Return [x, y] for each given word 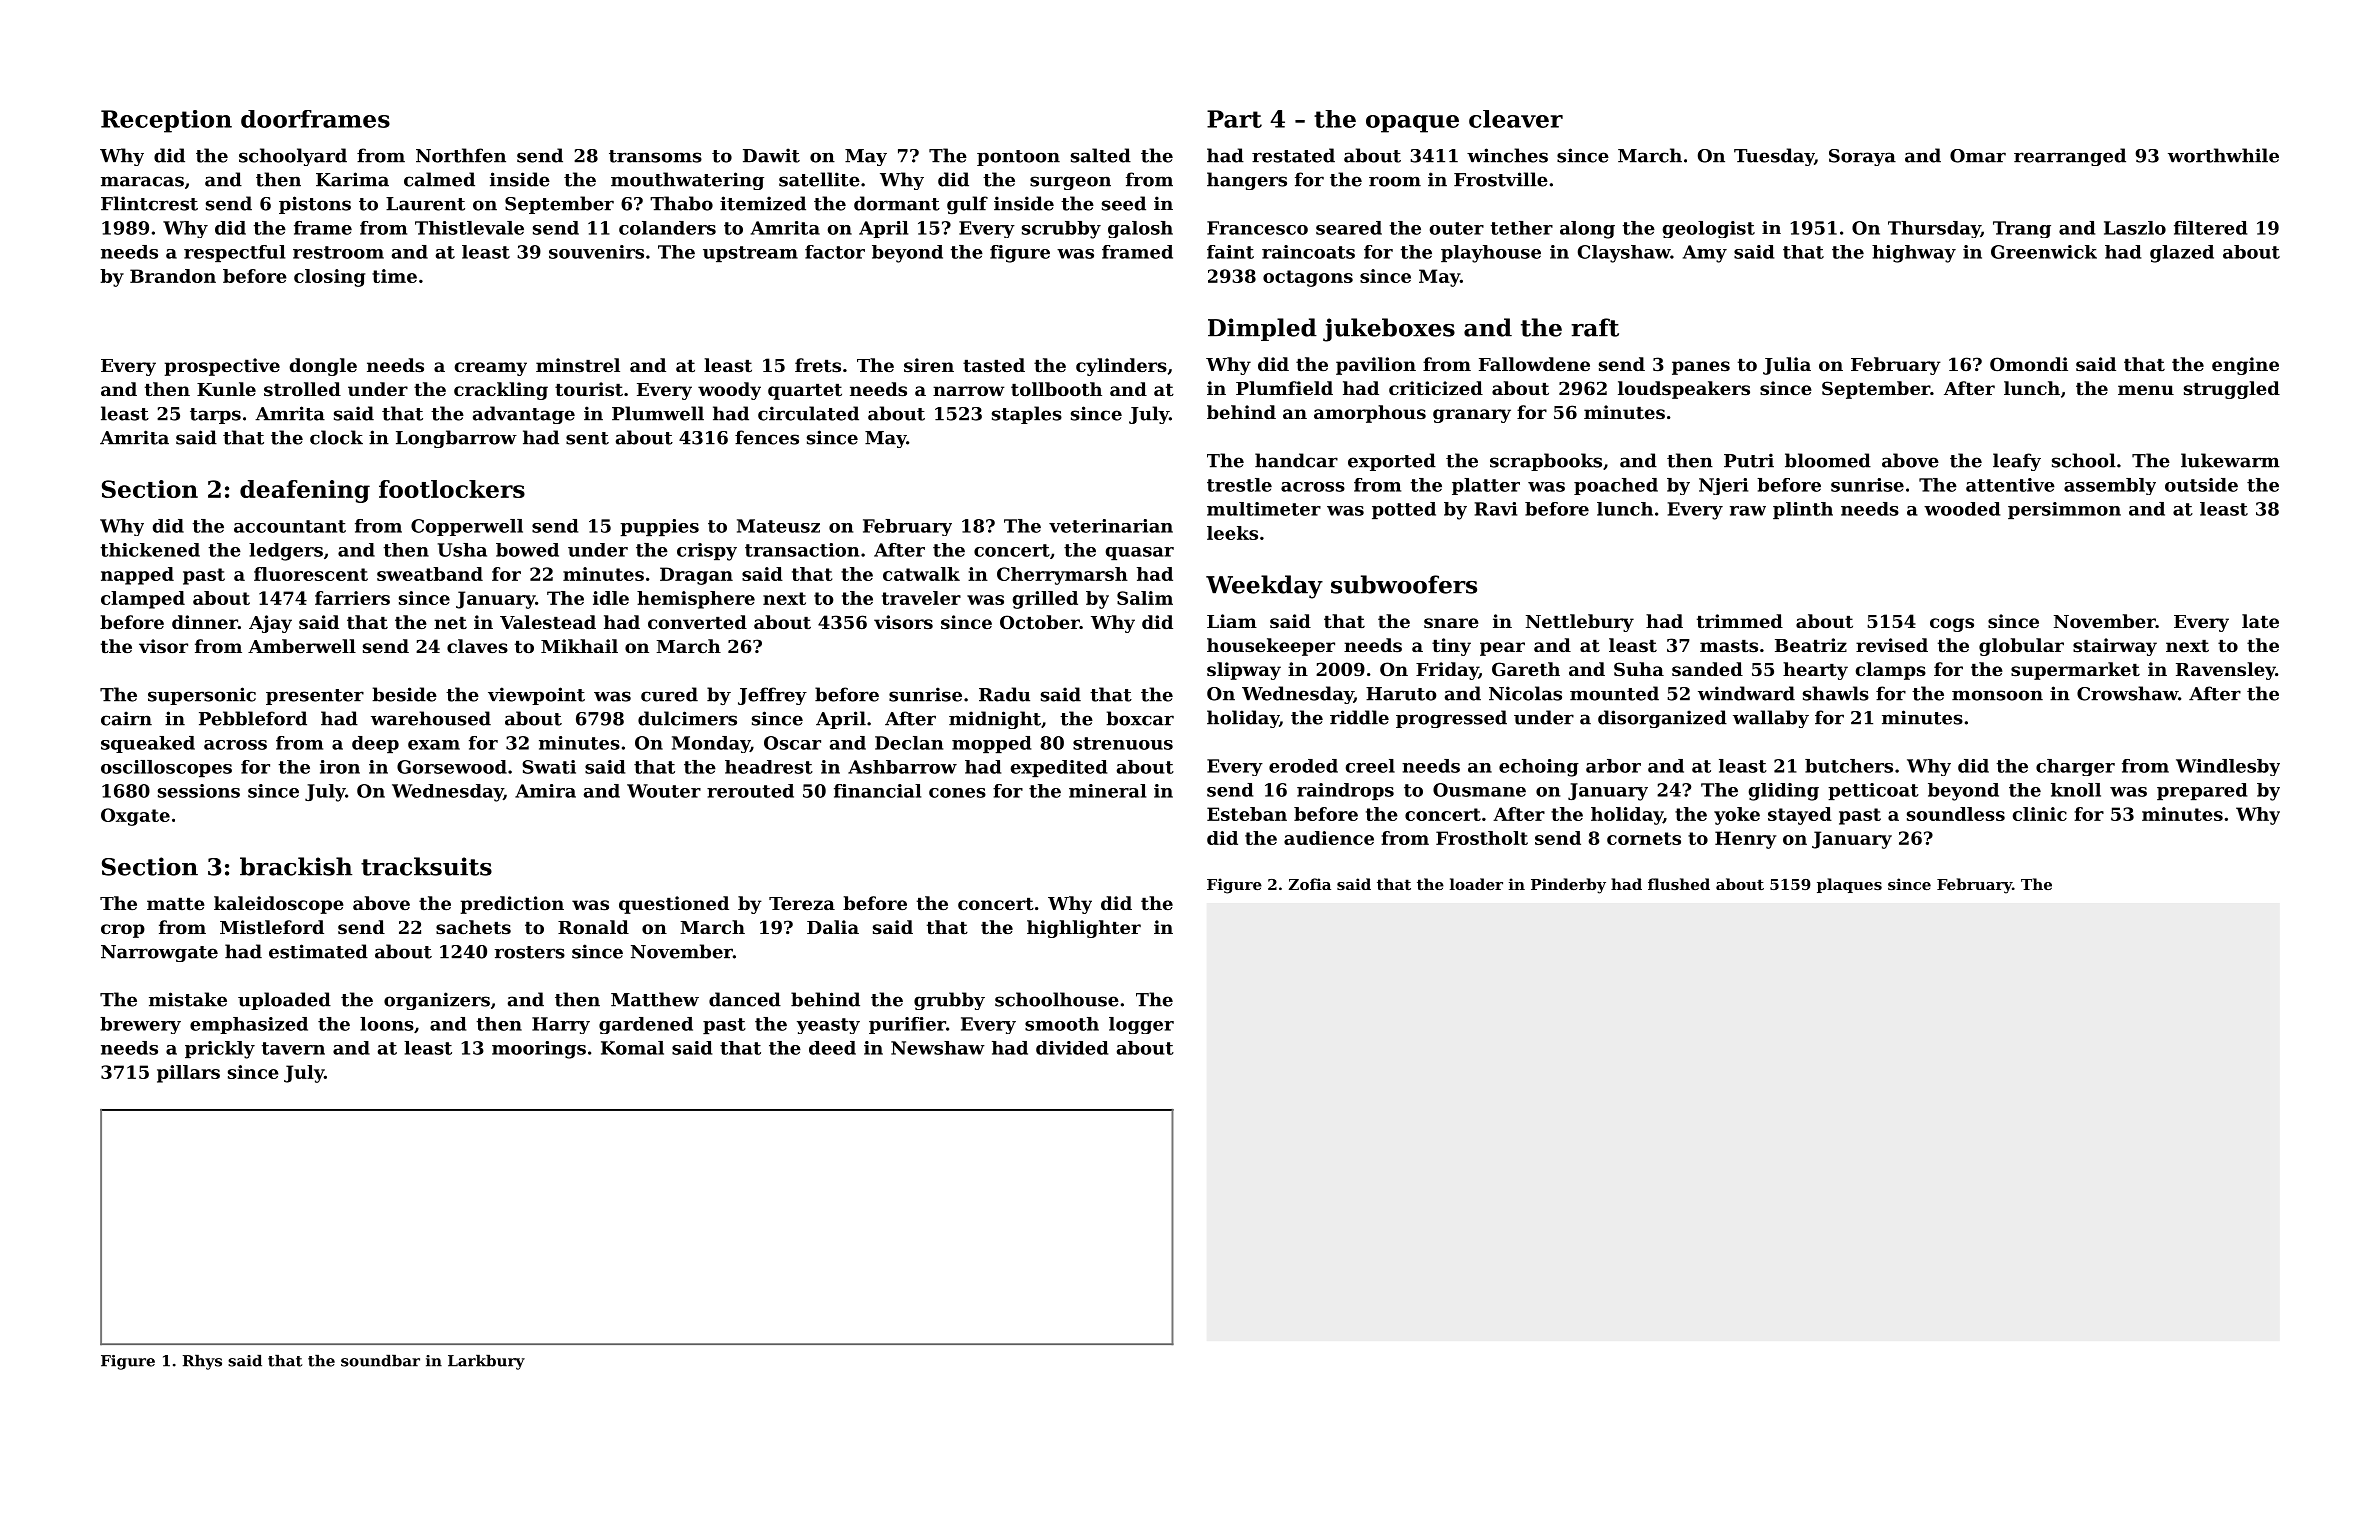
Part [1234, 119]
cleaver [1516, 119]
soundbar [380, 1361]
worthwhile [2223, 155]
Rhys [202, 1362]
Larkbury [486, 1362]
